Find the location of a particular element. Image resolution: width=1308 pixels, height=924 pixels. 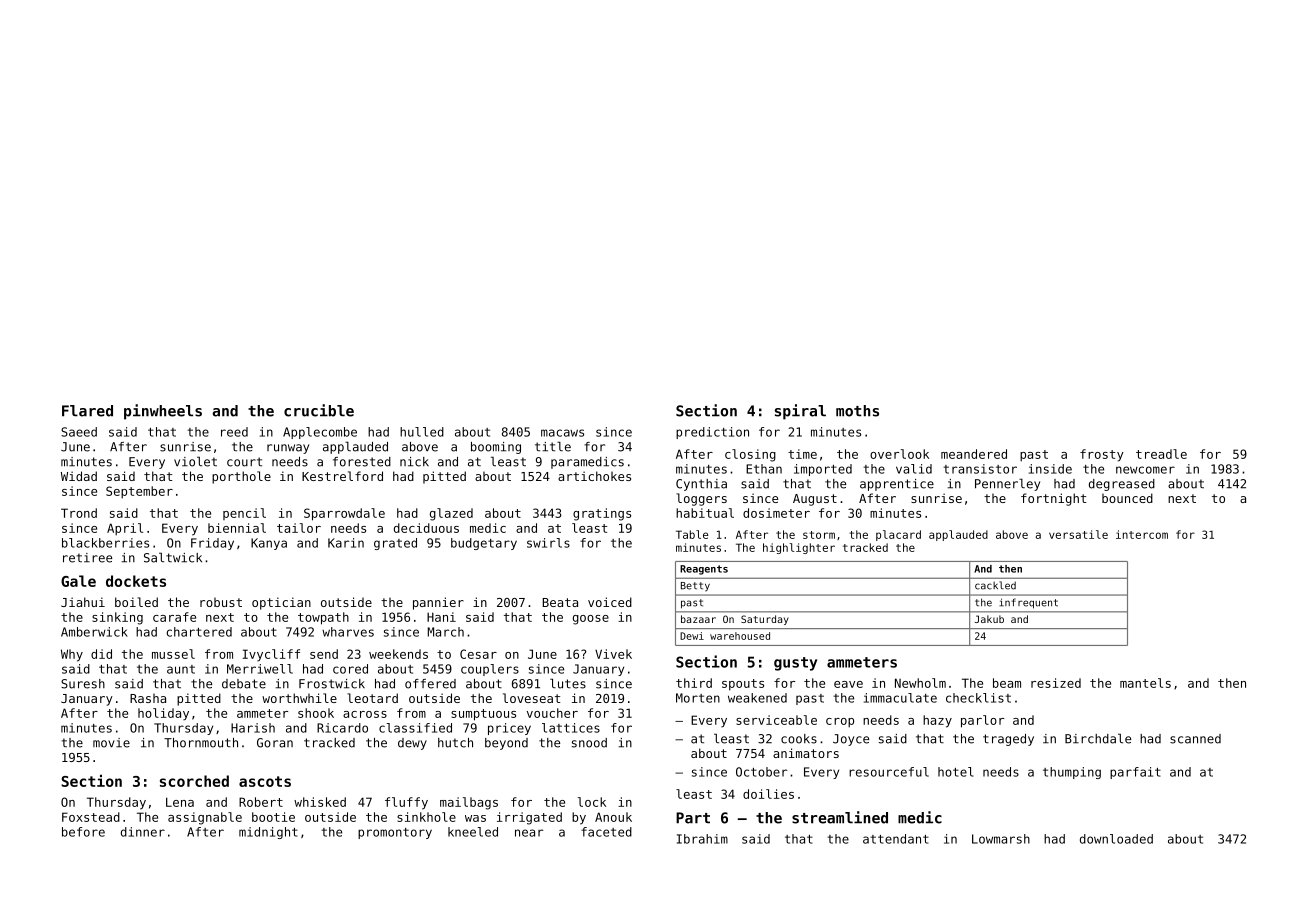

runway is located at coordinates (288, 449).
